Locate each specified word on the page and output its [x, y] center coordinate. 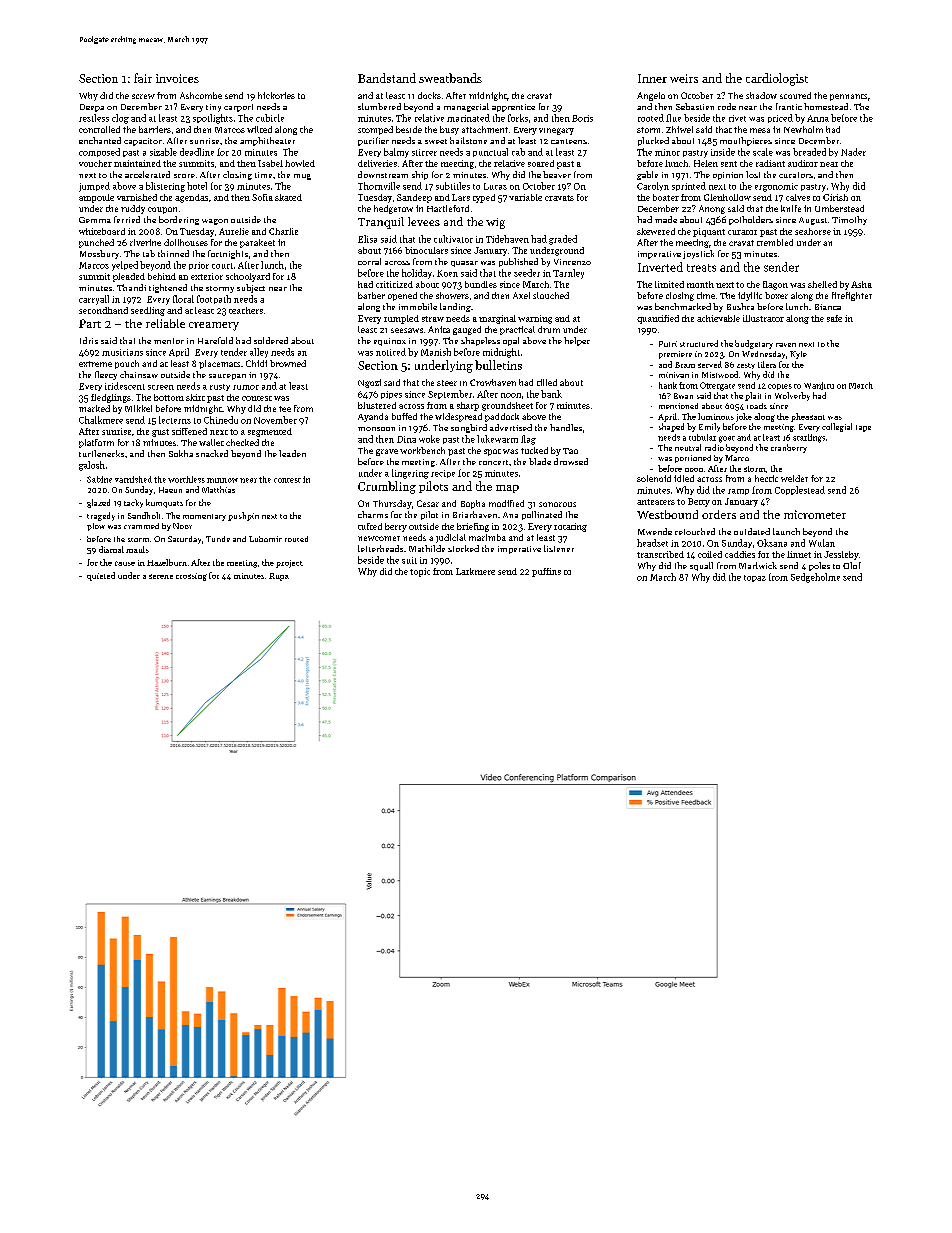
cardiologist [777, 79]
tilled [547, 382]
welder [794, 478]
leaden [292, 453]
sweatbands [450, 78]
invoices [177, 78]
